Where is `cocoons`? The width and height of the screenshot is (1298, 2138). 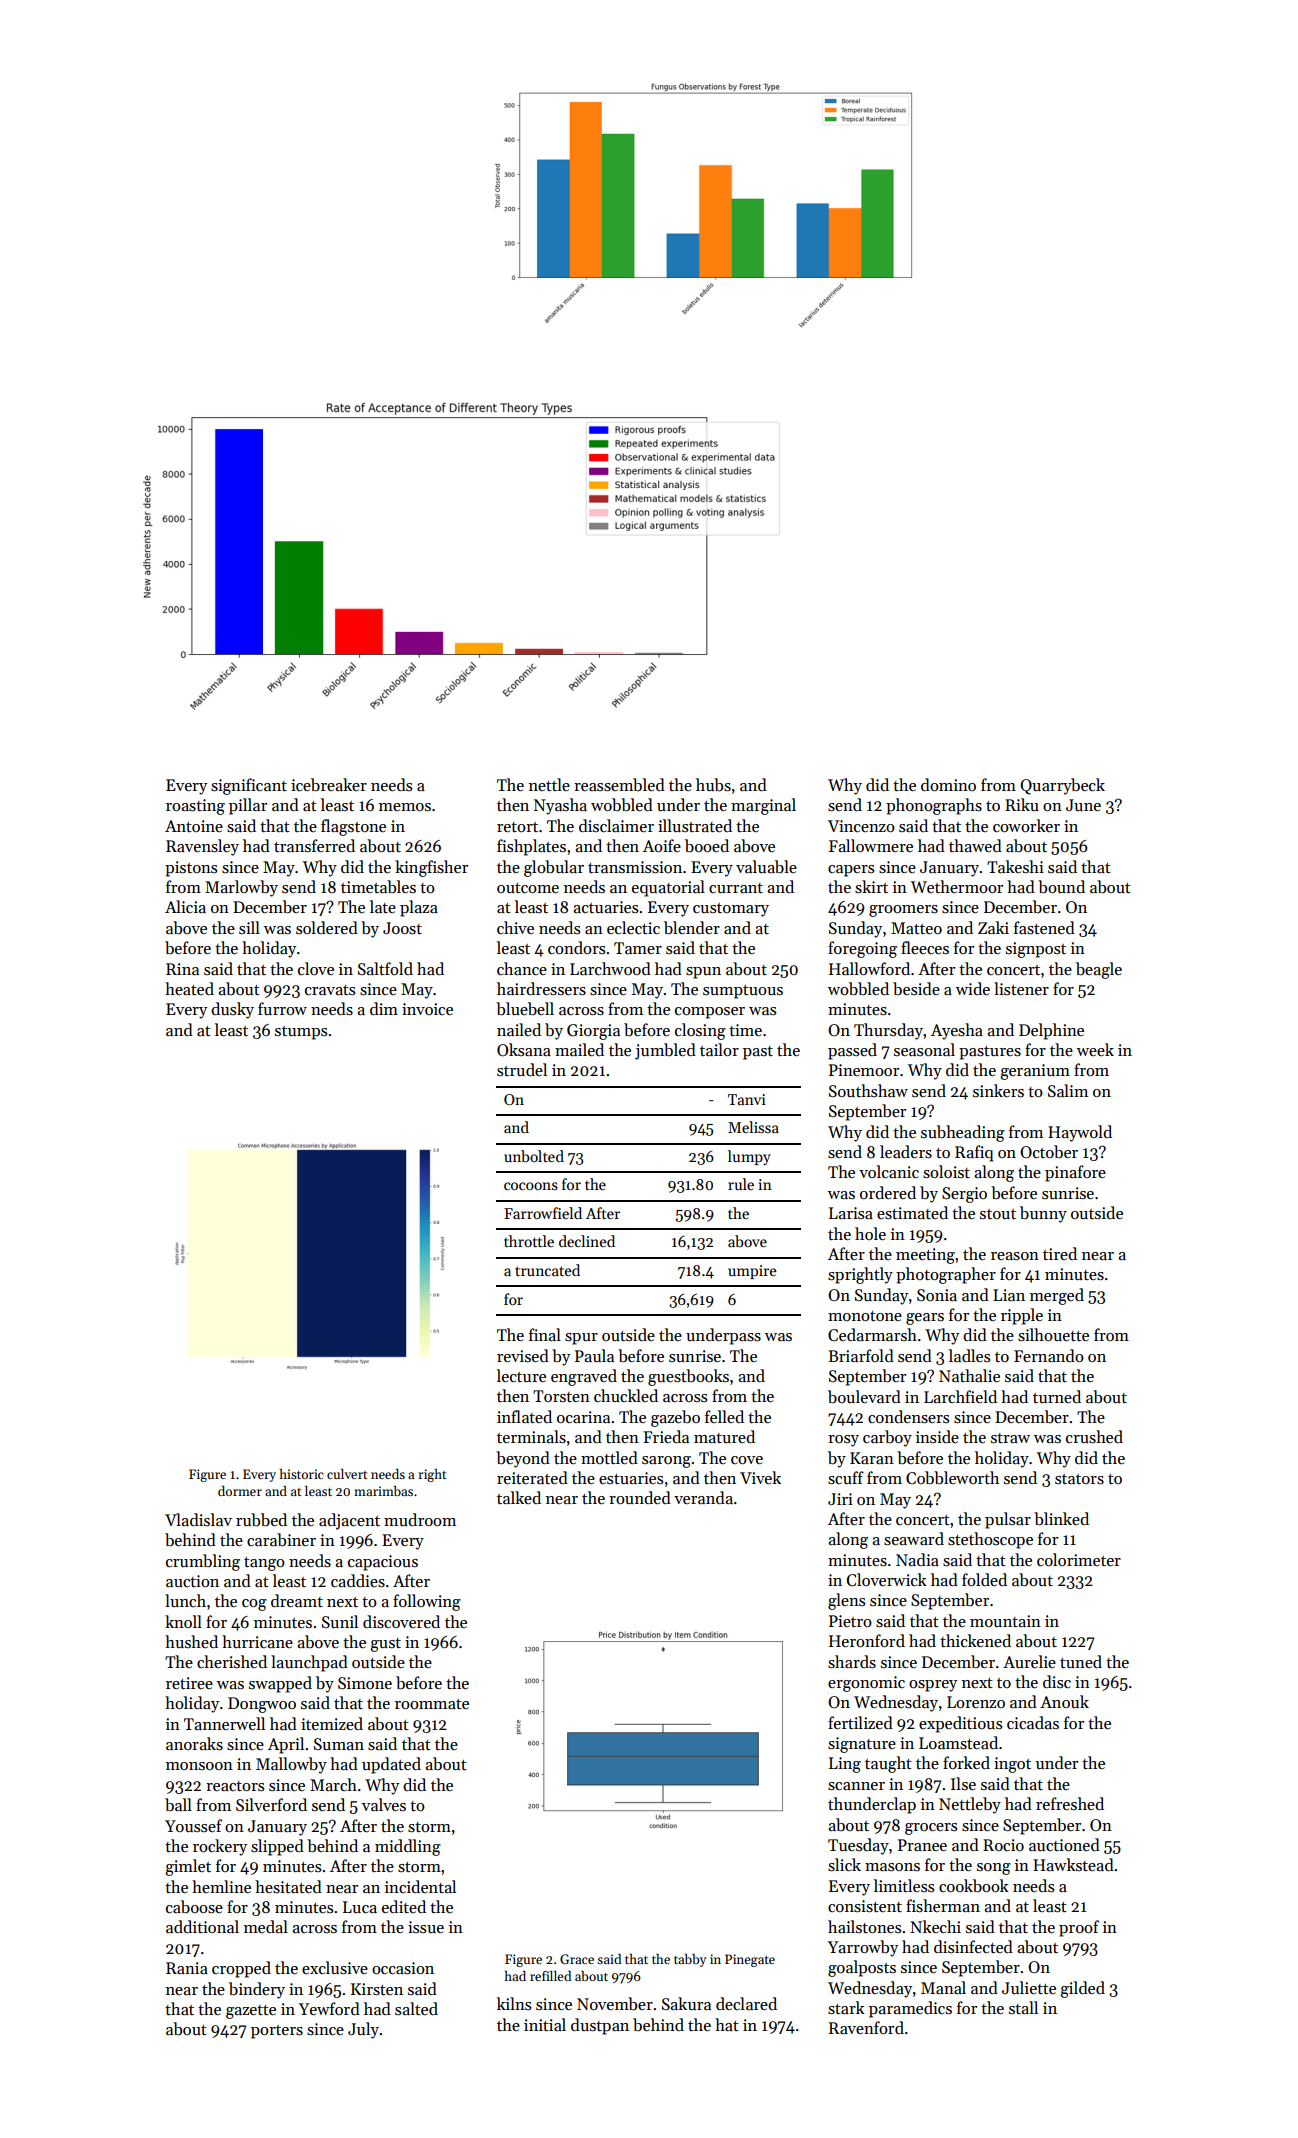
cocoons is located at coordinates (531, 1186).
